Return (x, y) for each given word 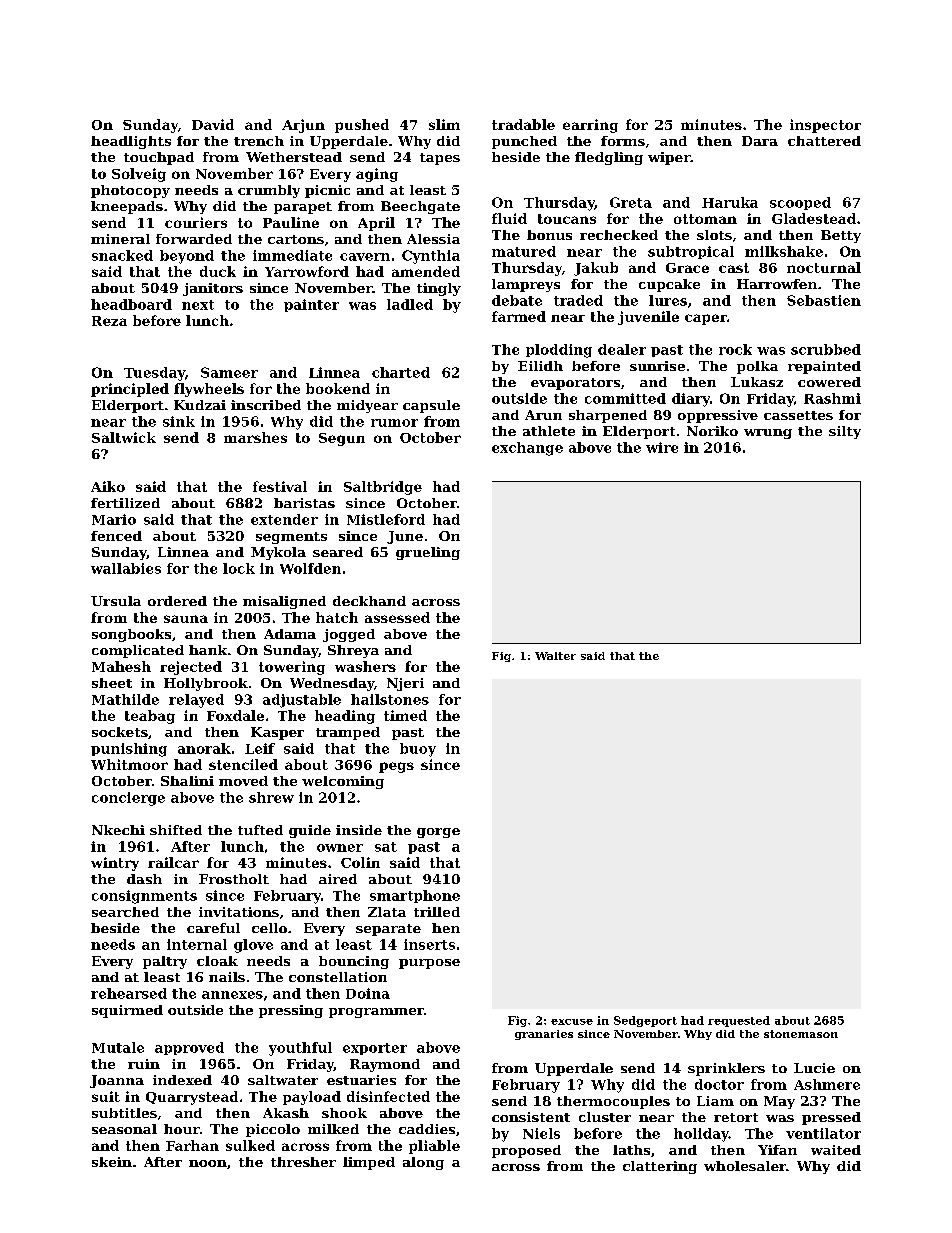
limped (369, 1163)
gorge (438, 833)
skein (112, 1162)
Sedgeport (645, 1021)
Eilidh (540, 366)
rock (735, 349)
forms (623, 141)
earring (590, 126)
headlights (131, 142)
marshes (255, 437)
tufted (260, 830)
